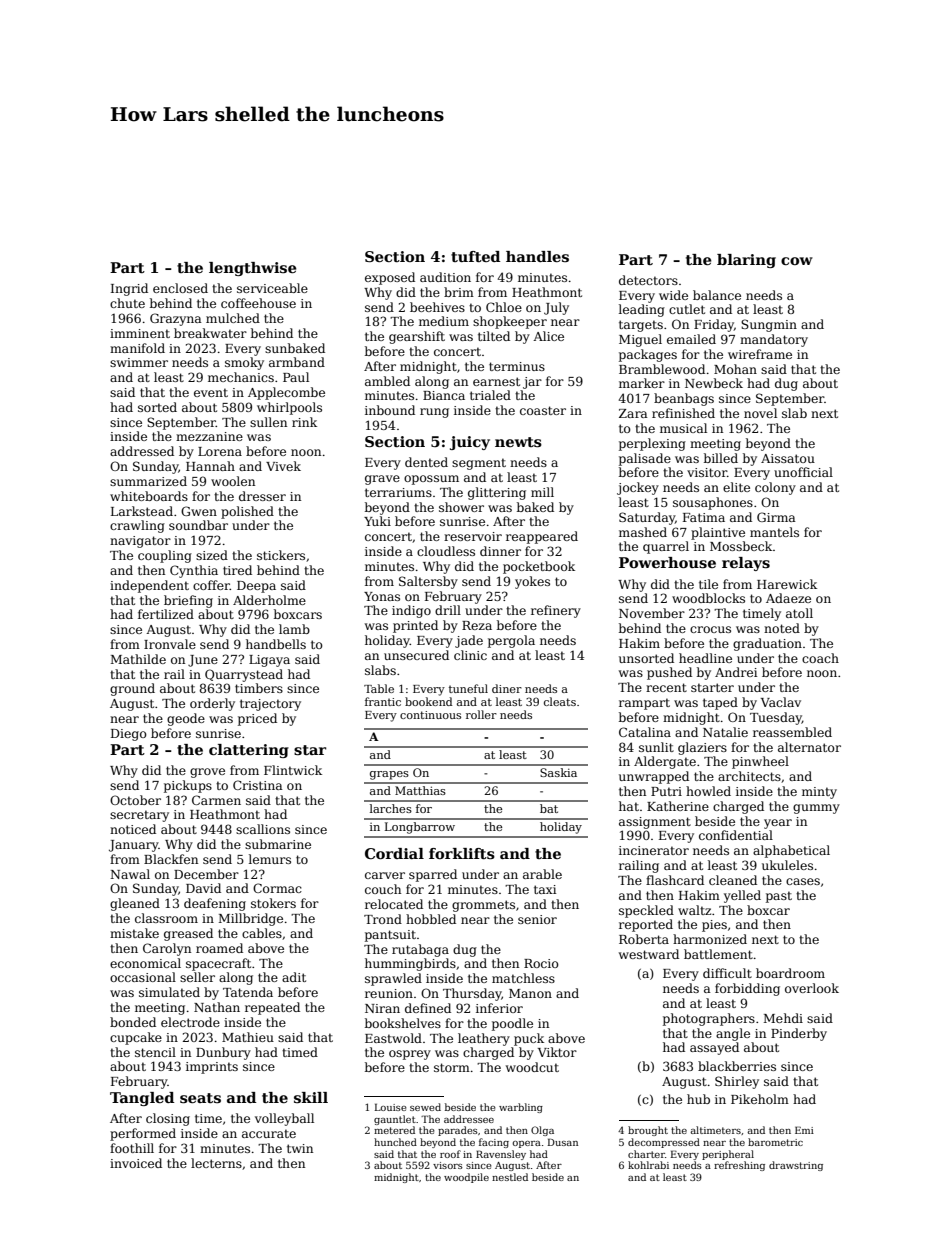  What do you see at coordinates (431, 919) in the image?
I see `hobbled` at bounding box center [431, 919].
